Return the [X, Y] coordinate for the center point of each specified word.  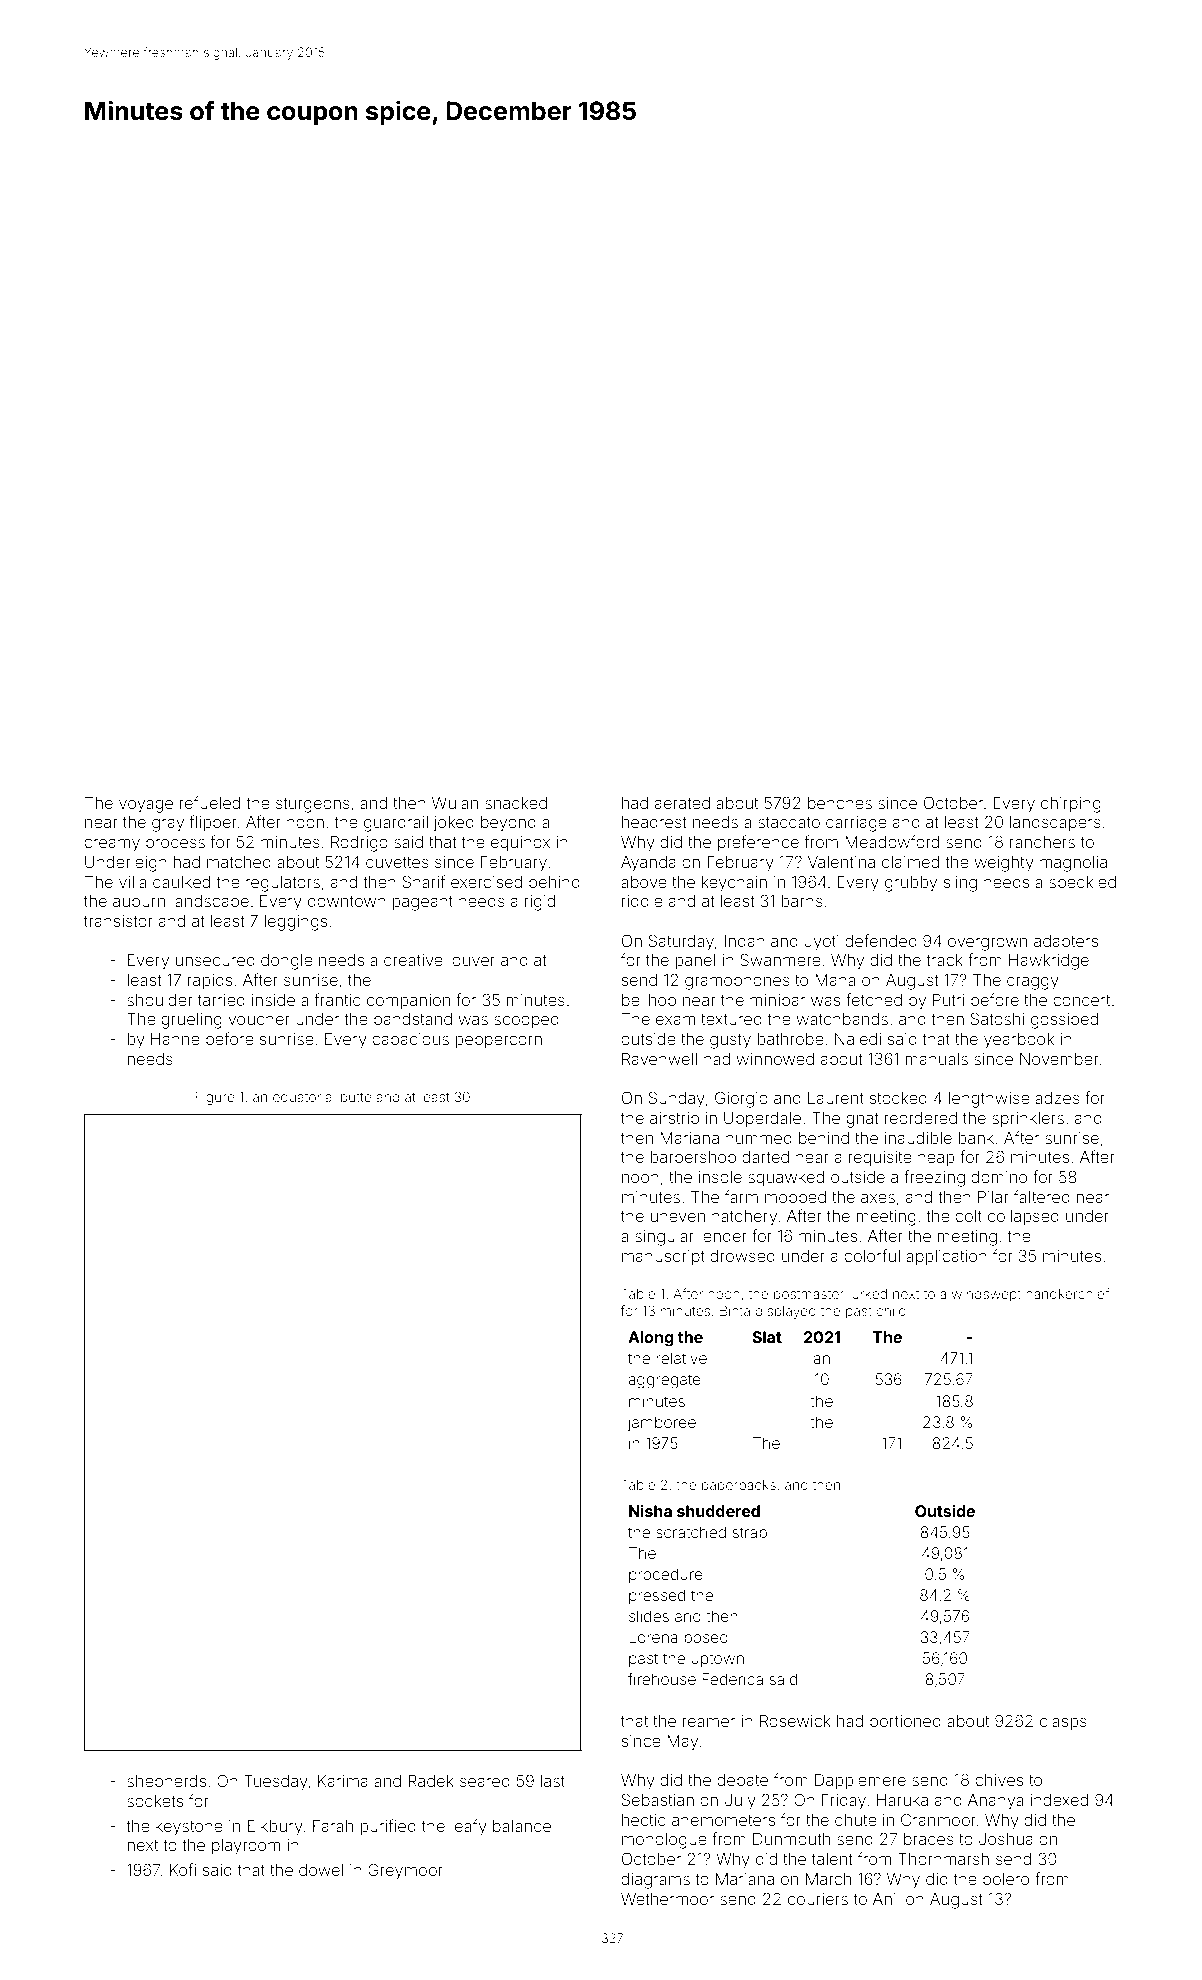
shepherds [166, 1782]
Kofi [183, 1869]
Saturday [681, 942]
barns [802, 901]
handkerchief [1067, 1293]
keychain [734, 884]
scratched [691, 1532]
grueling [191, 1021]
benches [840, 803]
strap [750, 1534]
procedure [666, 1575]
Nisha [650, 1511]
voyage [146, 806]
